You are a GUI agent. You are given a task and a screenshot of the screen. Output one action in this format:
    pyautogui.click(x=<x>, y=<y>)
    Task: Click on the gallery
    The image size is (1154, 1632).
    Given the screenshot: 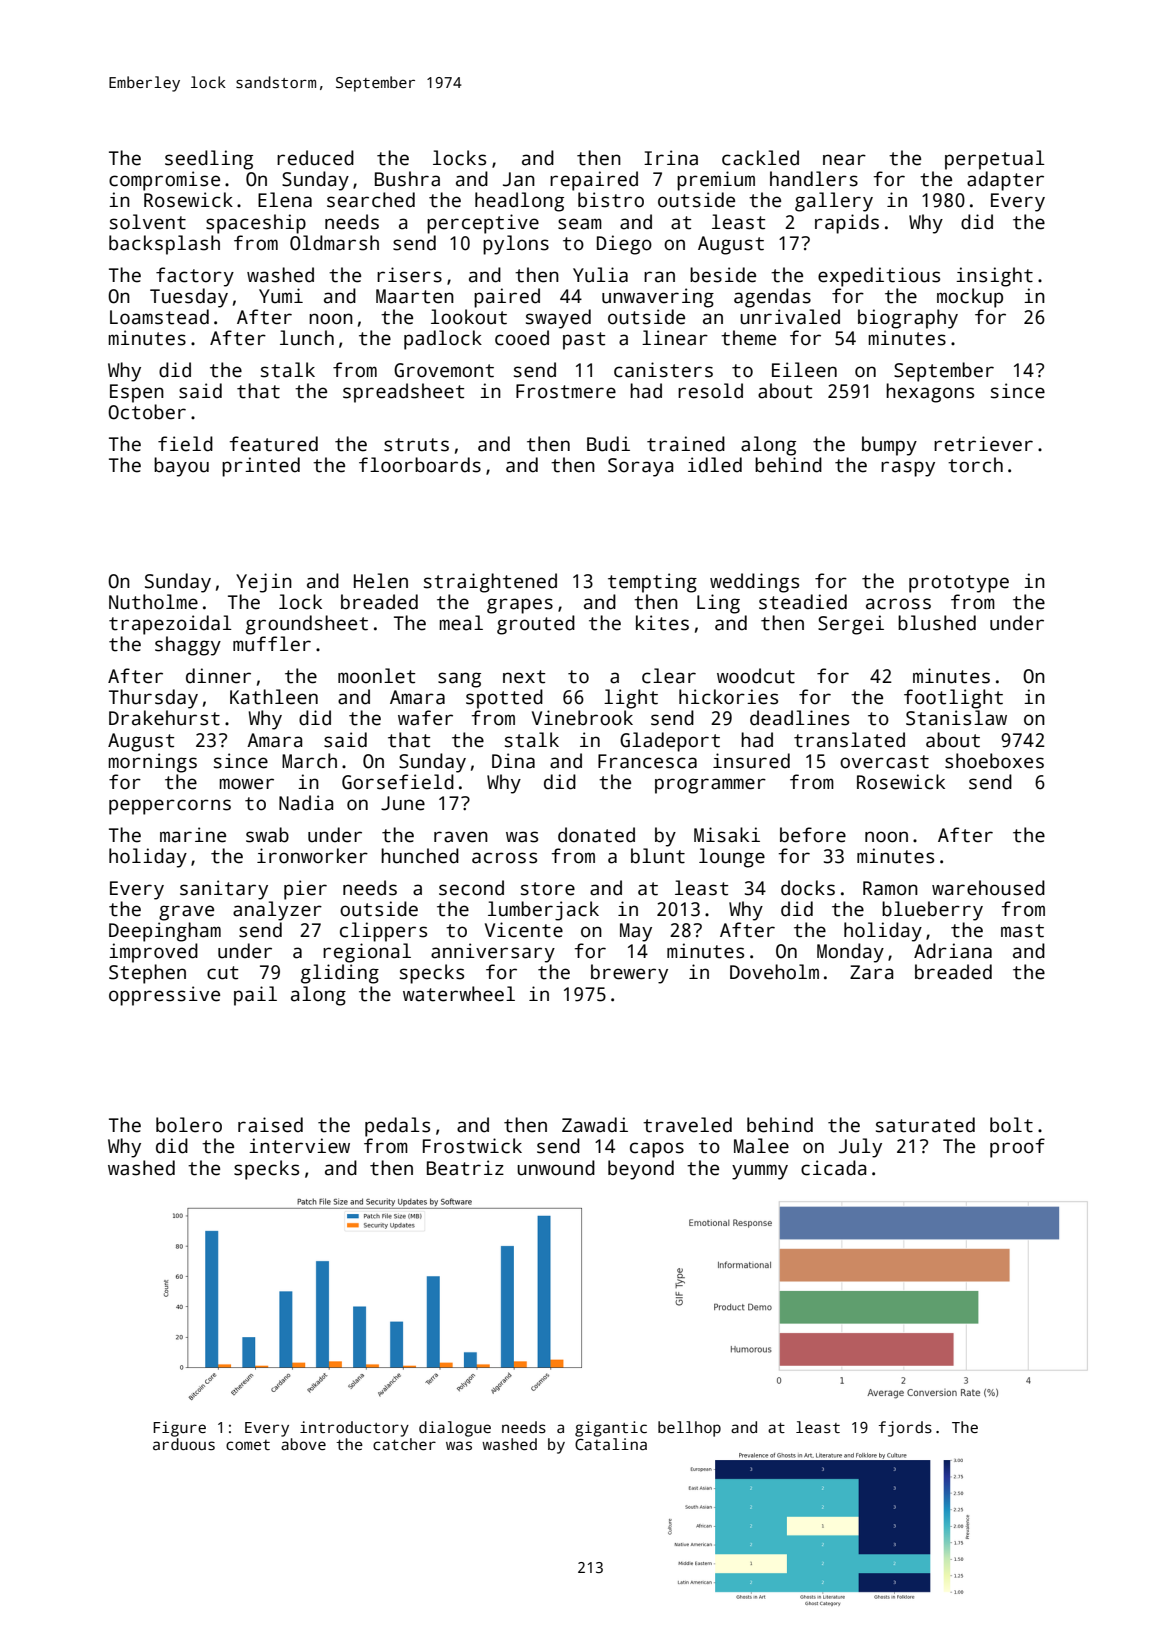 What is the action you would take?
    pyautogui.click(x=834, y=202)
